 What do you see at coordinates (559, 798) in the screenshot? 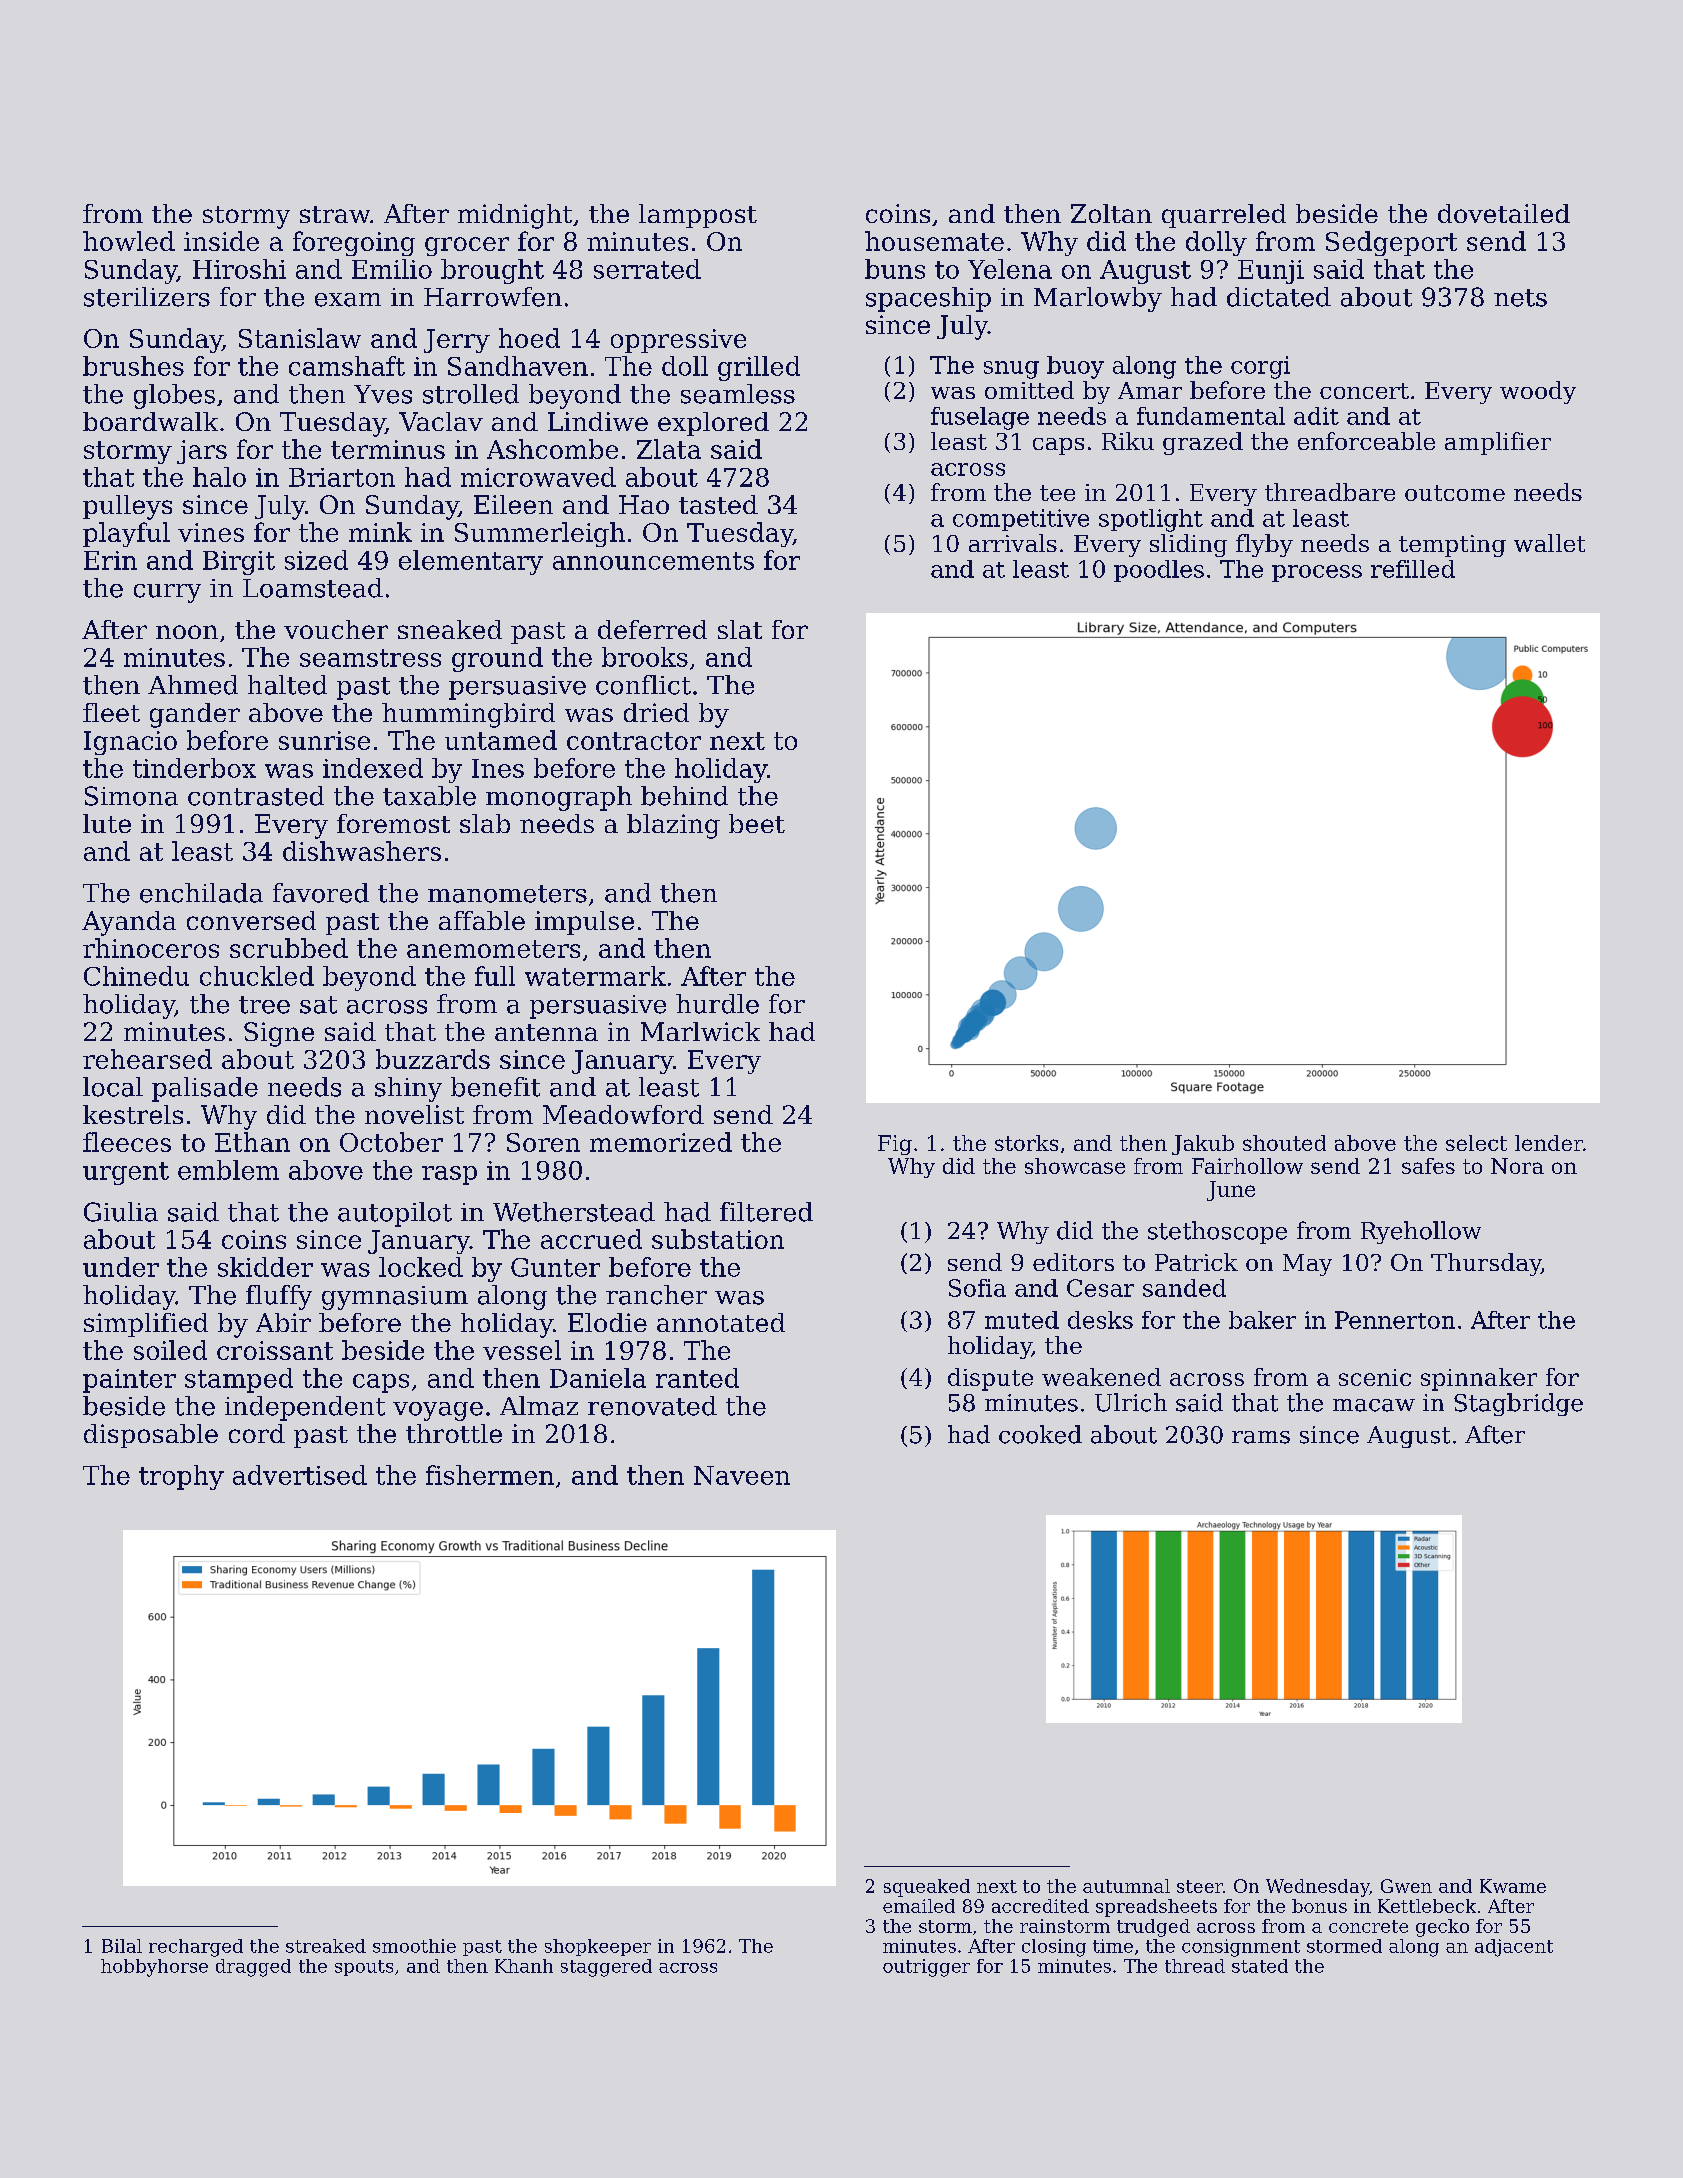
I see `monograph` at bounding box center [559, 798].
